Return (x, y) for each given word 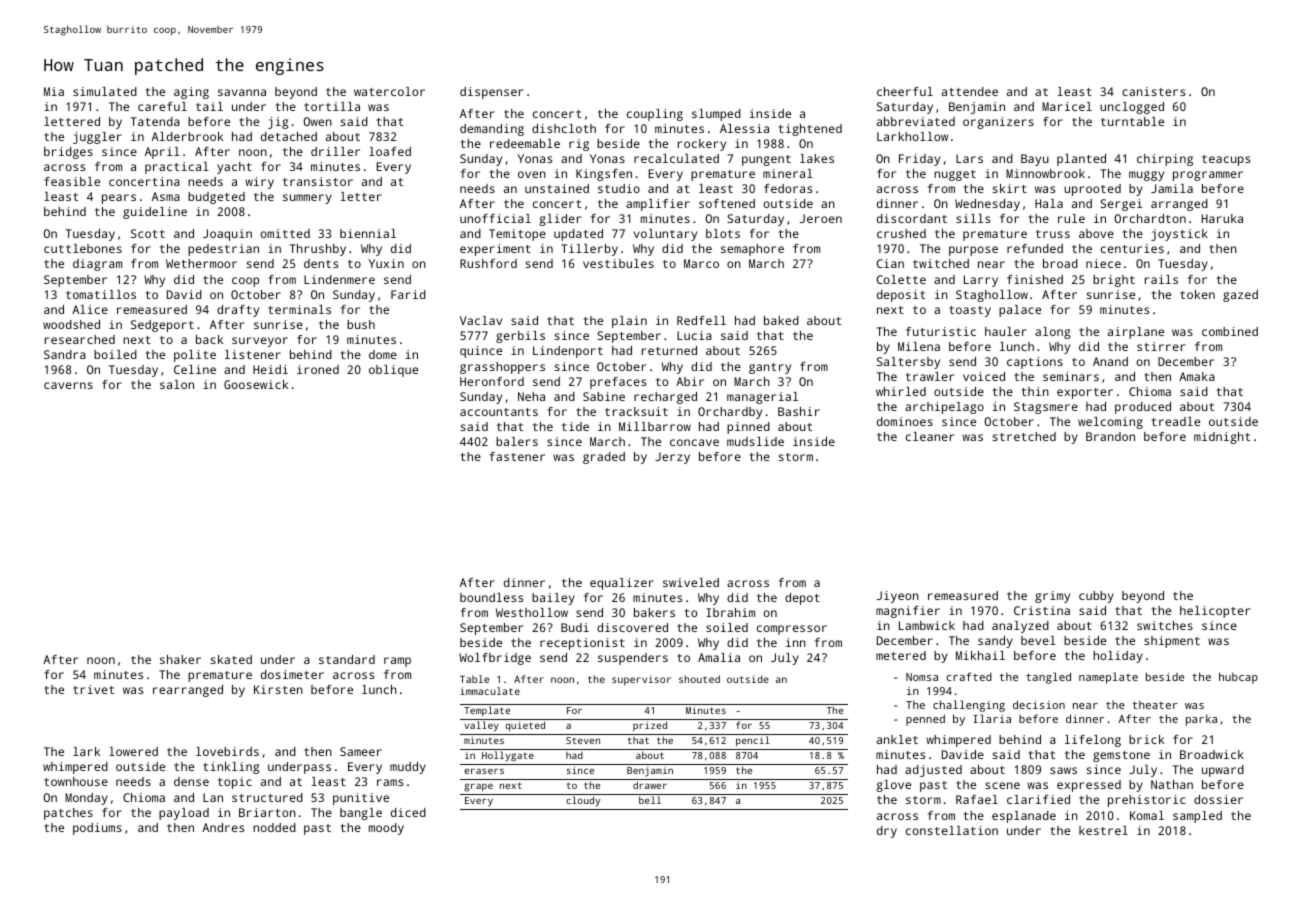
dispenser (491, 93)
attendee (970, 91)
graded (604, 458)
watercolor (389, 91)
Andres (223, 827)
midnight (1222, 438)
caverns (68, 385)
